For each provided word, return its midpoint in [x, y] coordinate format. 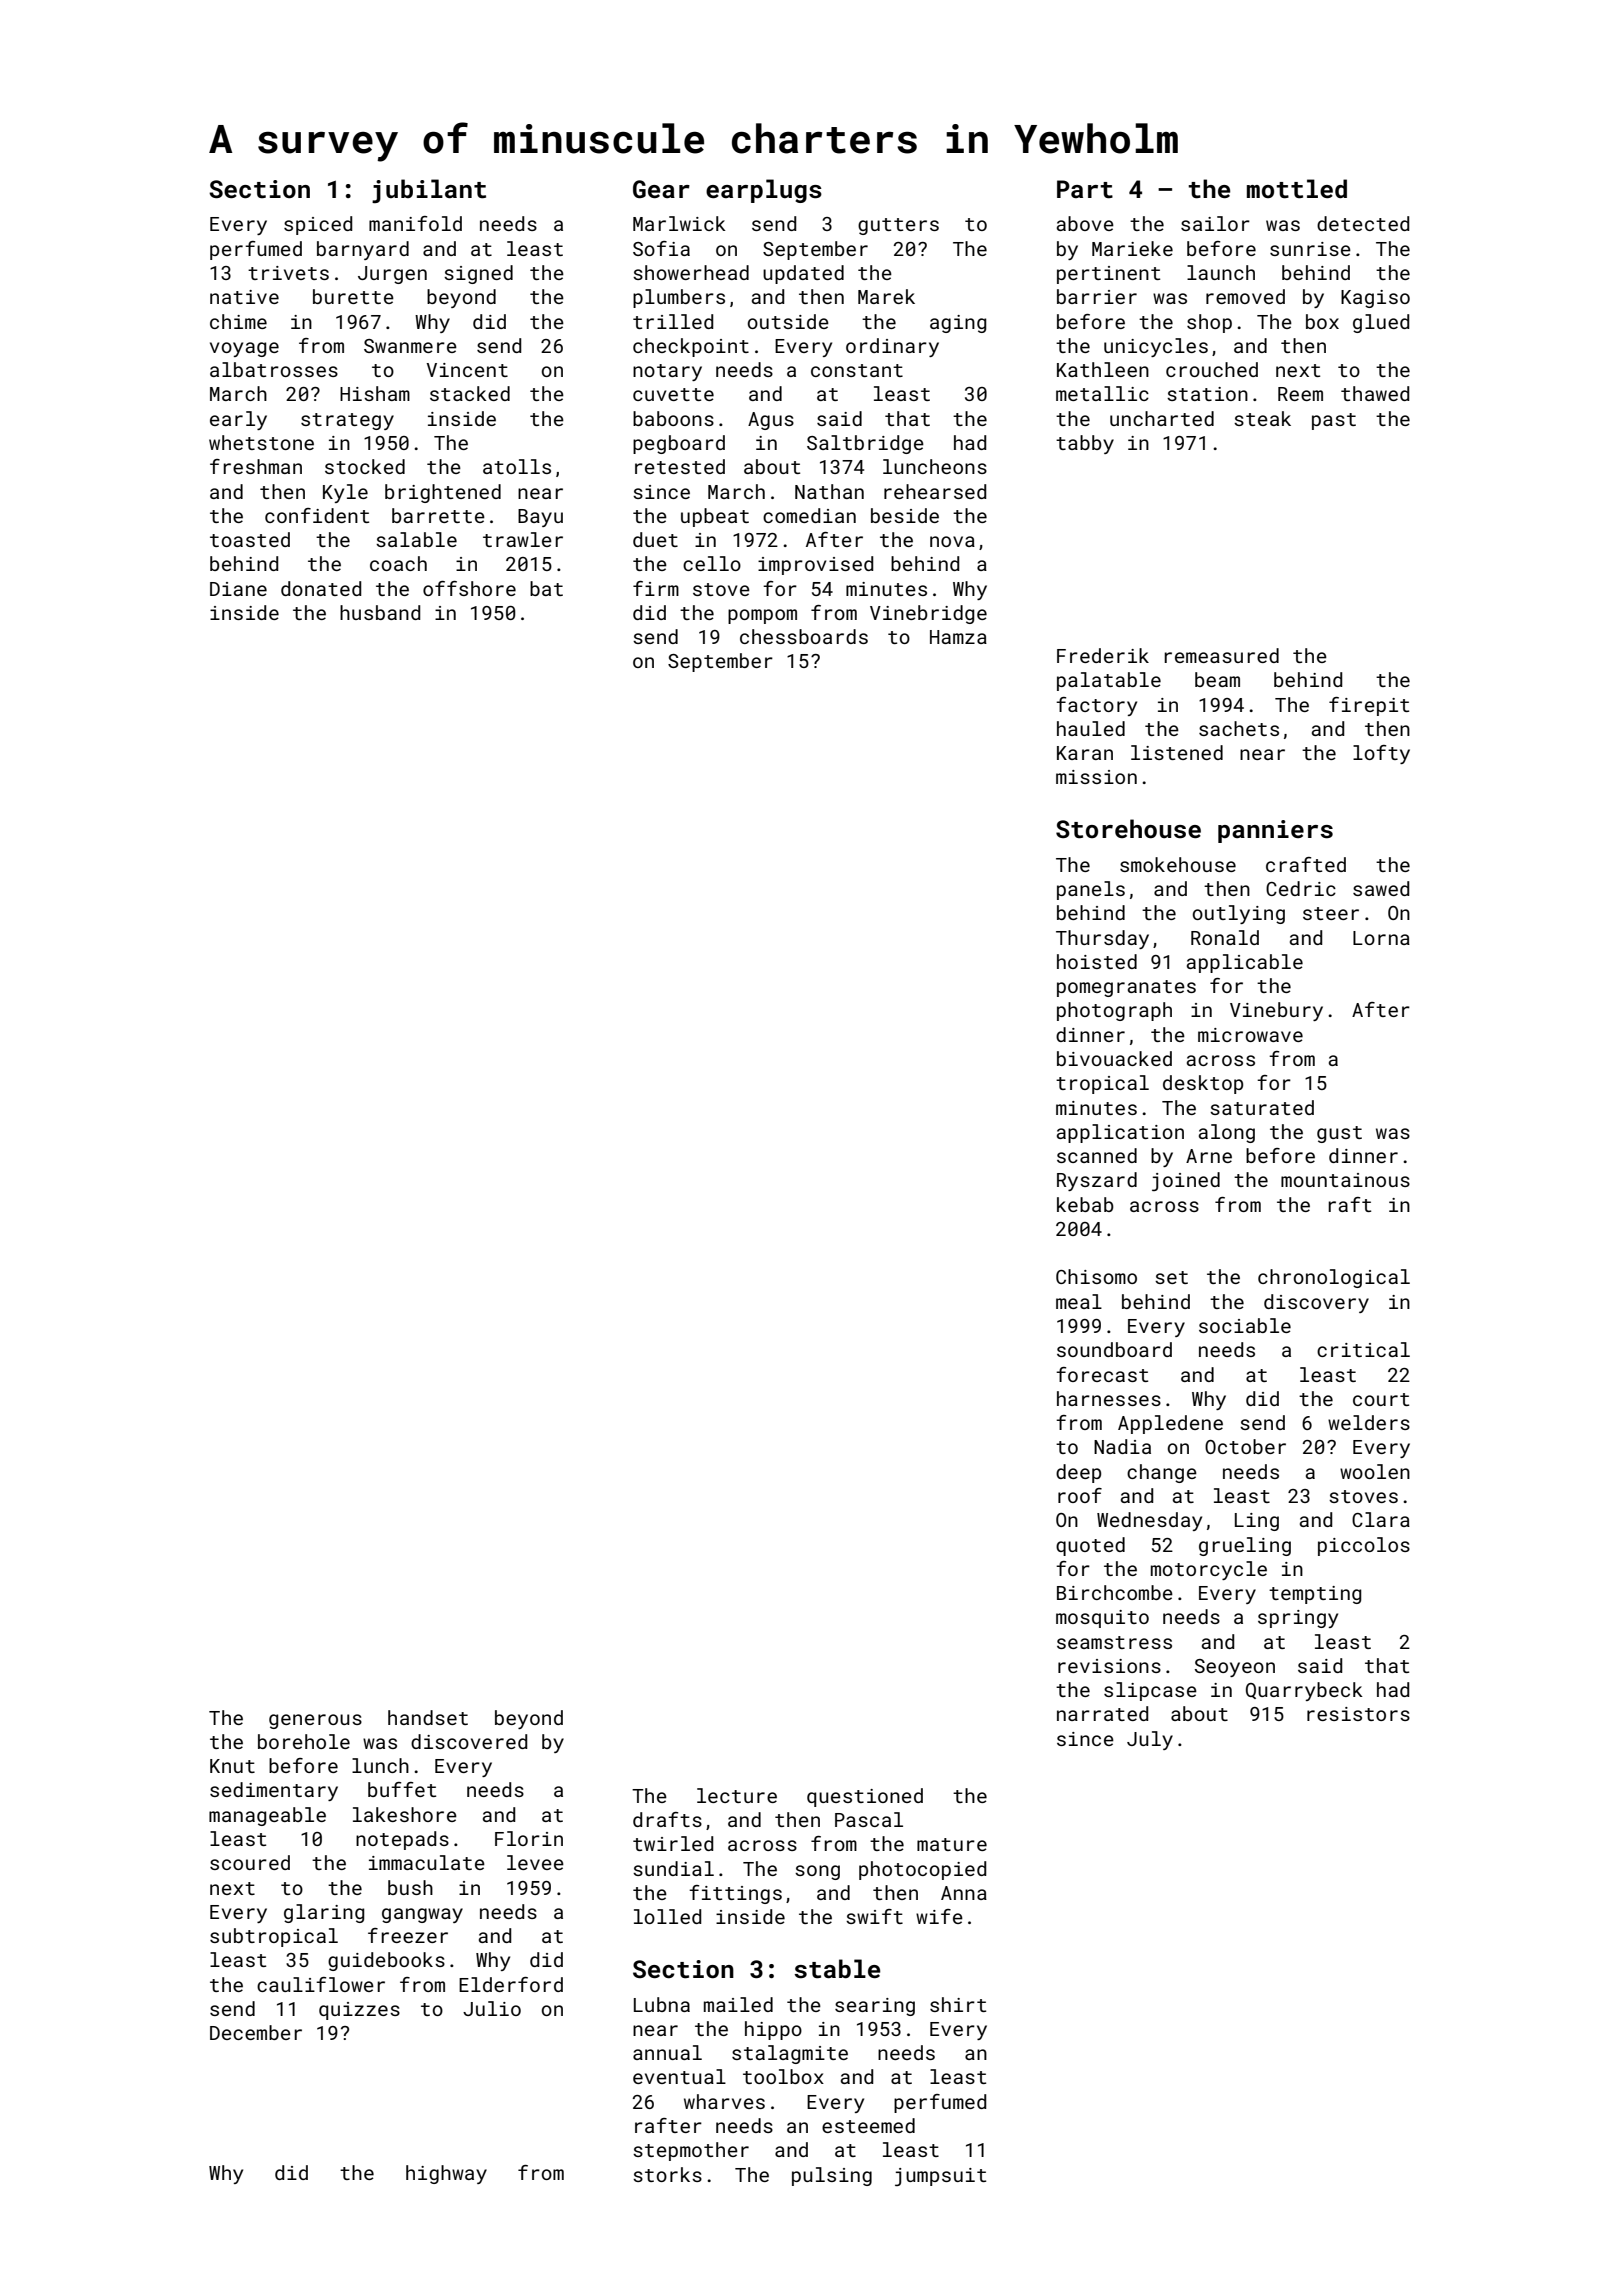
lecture [737, 1795]
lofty [1381, 754]
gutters [898, 226]
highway [446, 2174]
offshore [469, 588]
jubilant [429, 191]
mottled [1297, 189]
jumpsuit [940, 2177]
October [1245, 1446]
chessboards [804, 636]
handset [428, 1717]
